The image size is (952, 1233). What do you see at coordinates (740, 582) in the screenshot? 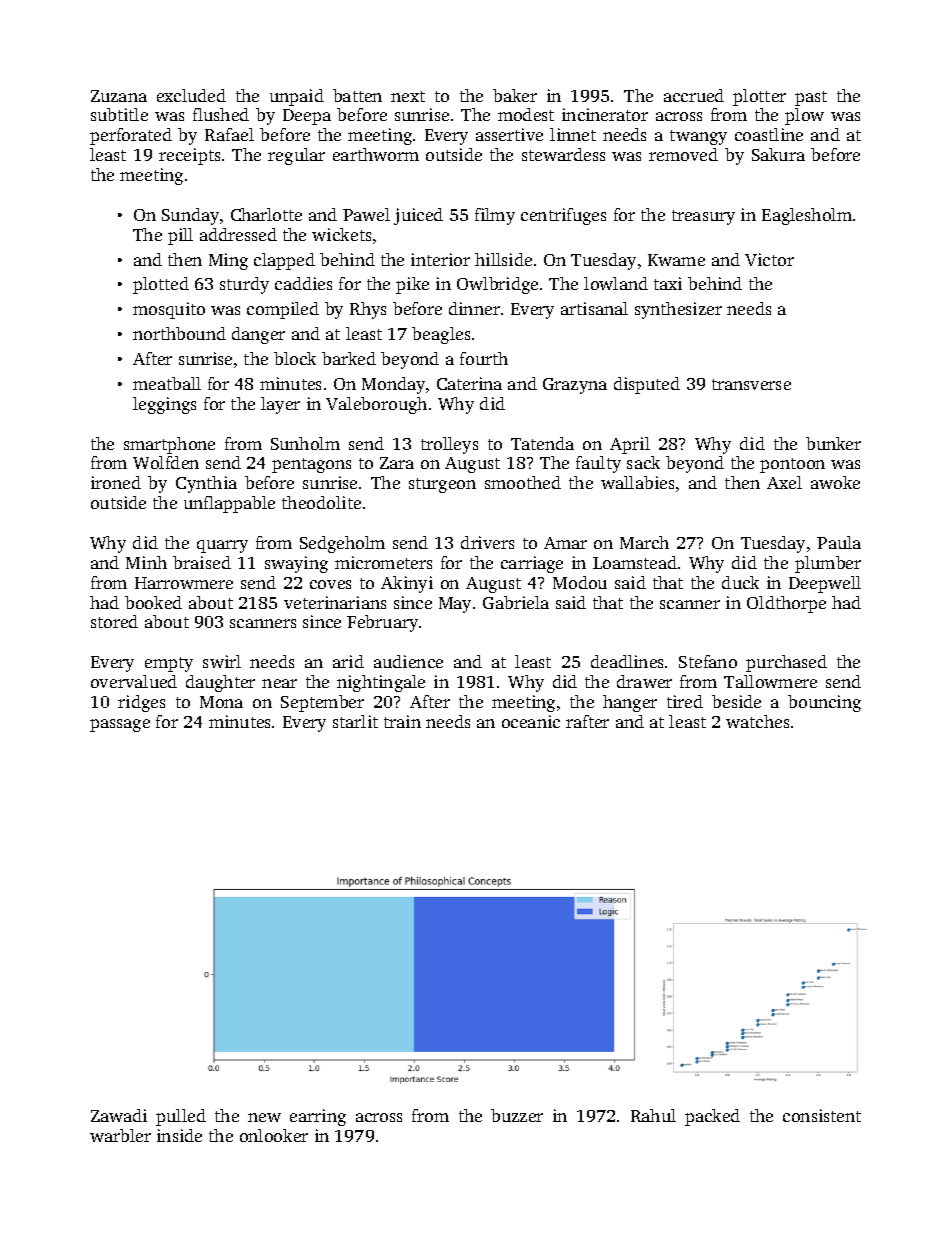
I see `duck` at bounding box center [740, 582].
